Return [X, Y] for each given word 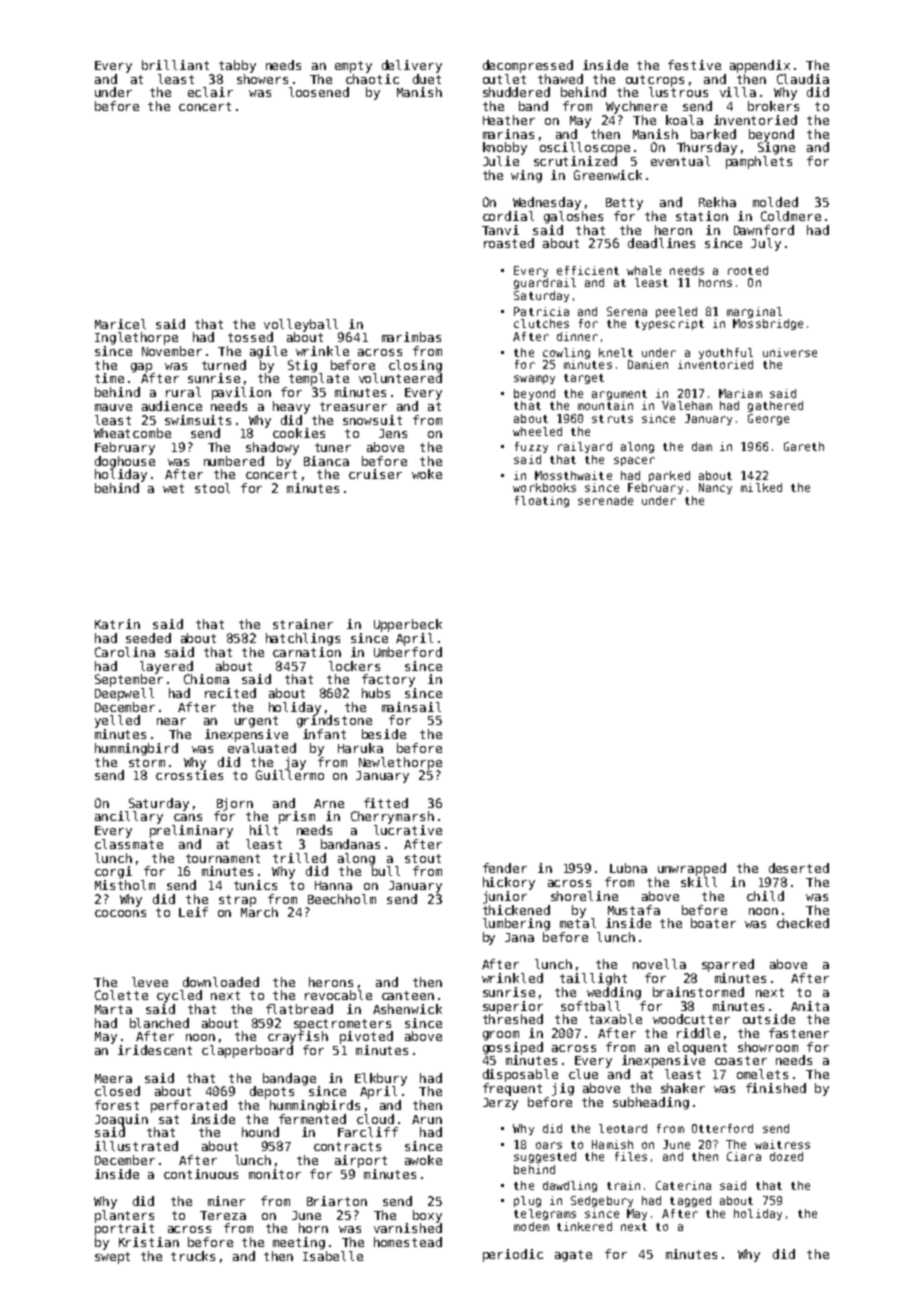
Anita [810, 1006]
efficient [588, 270]
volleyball [301, 325]
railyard [585, 447]
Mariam [740, 393]
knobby [505, 148]
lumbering [516, 924]
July [766, 244]
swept [112, 1258]
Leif [193, 912]
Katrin [117, 624]
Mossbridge [768, 324]
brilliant [175, 65]
